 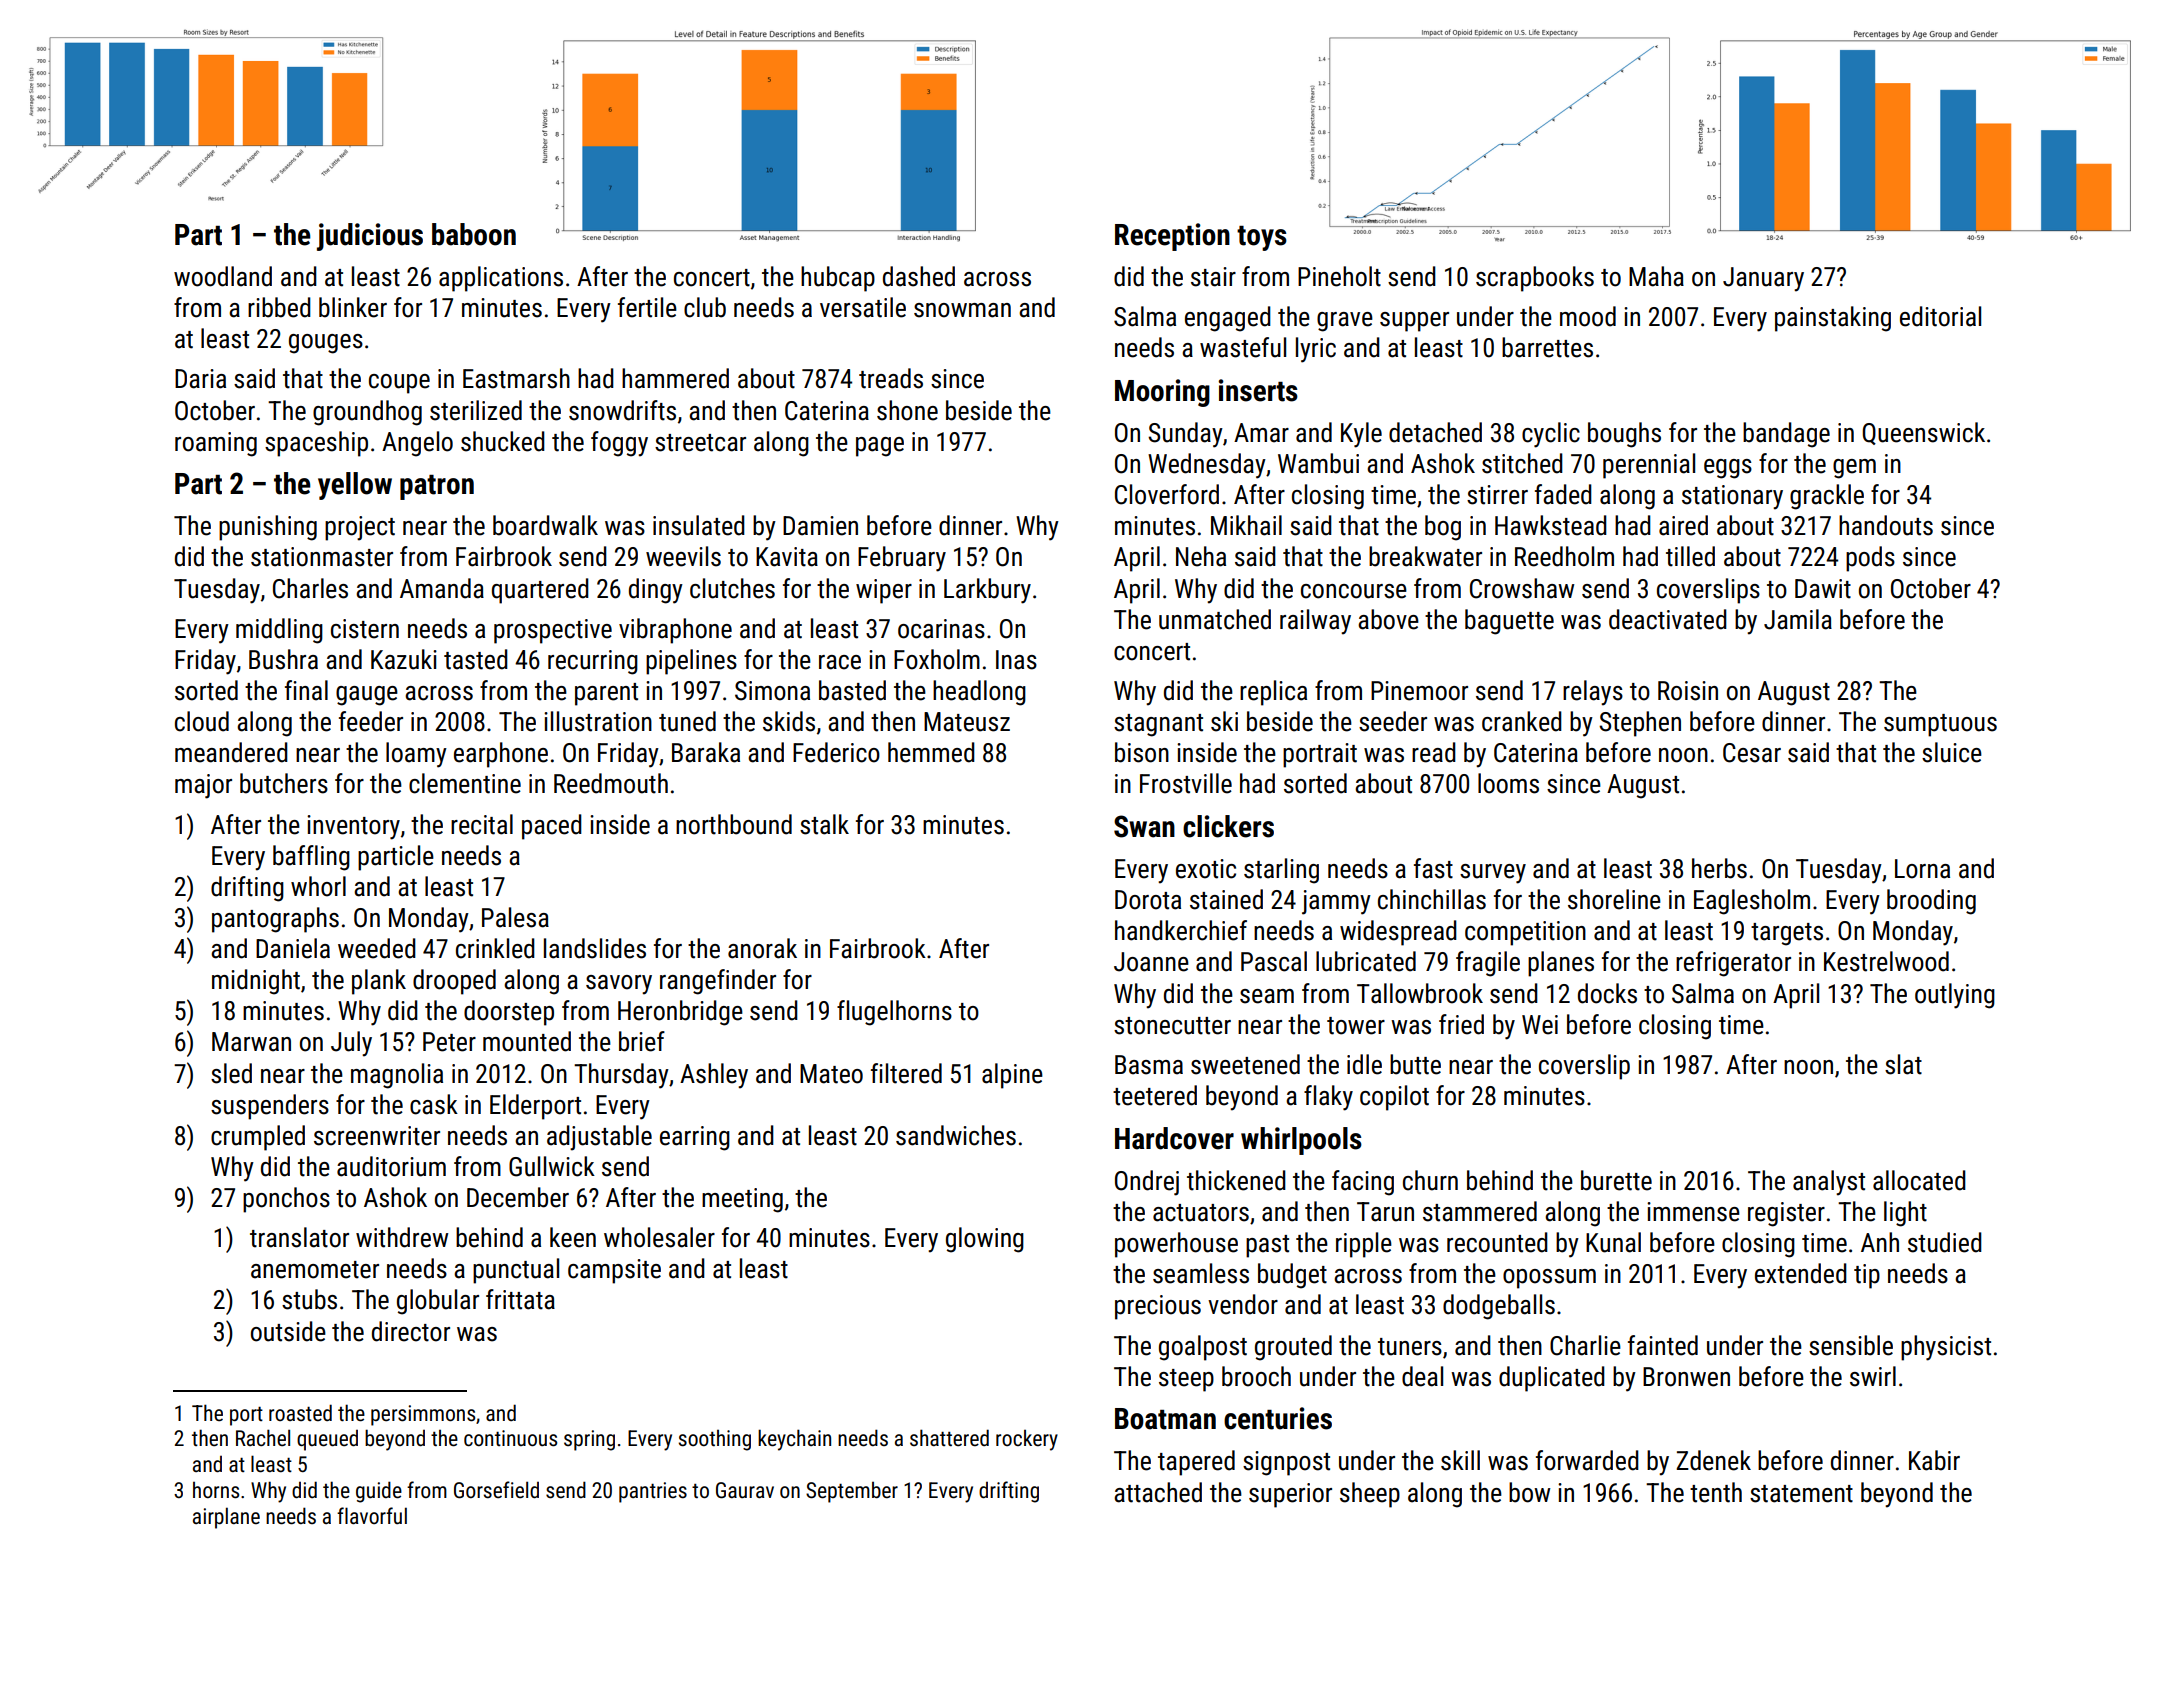 I want to click on savory, so click(x=619, y=985).
